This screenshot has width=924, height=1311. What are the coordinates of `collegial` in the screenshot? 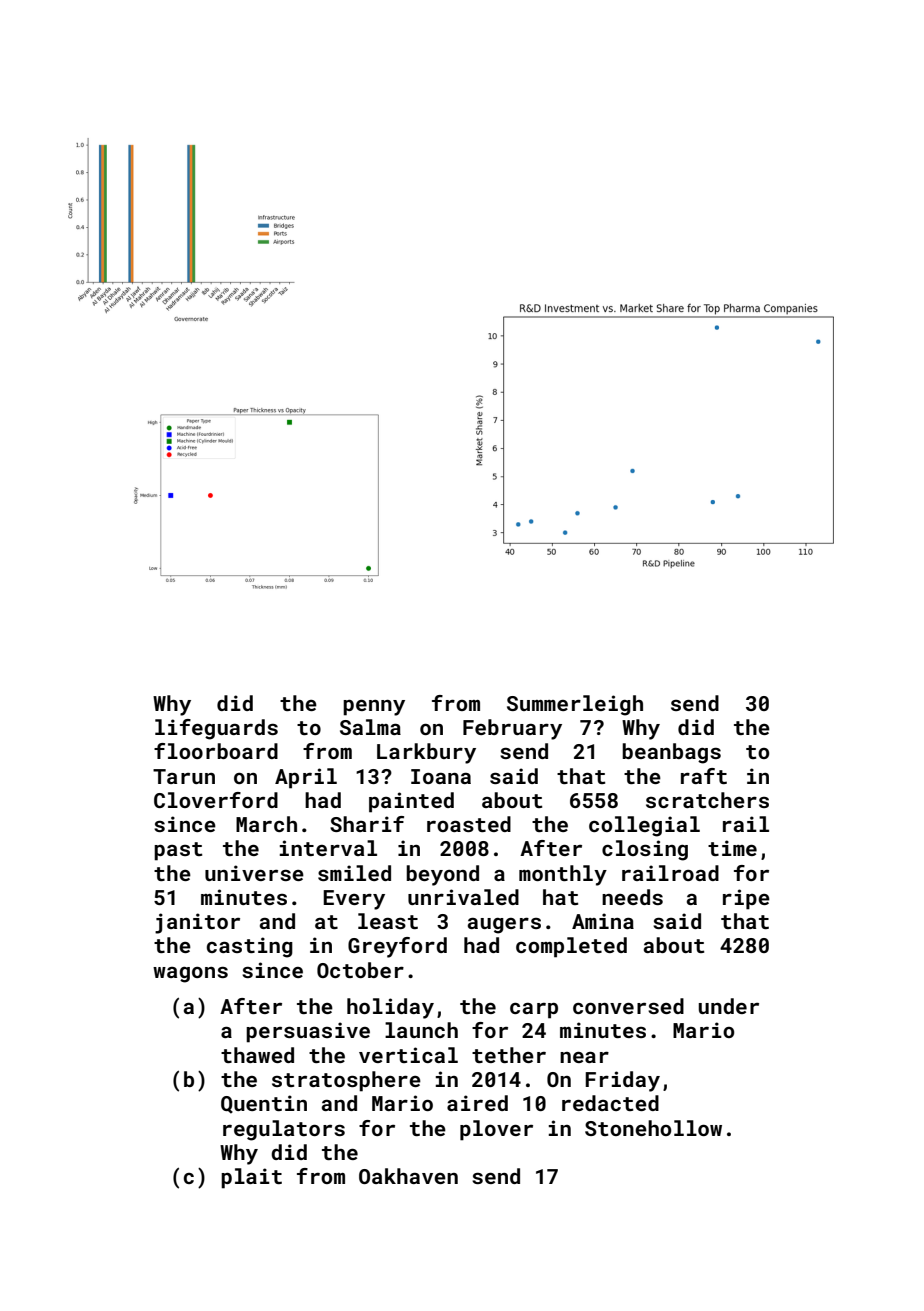 It's located at (644, 826).
